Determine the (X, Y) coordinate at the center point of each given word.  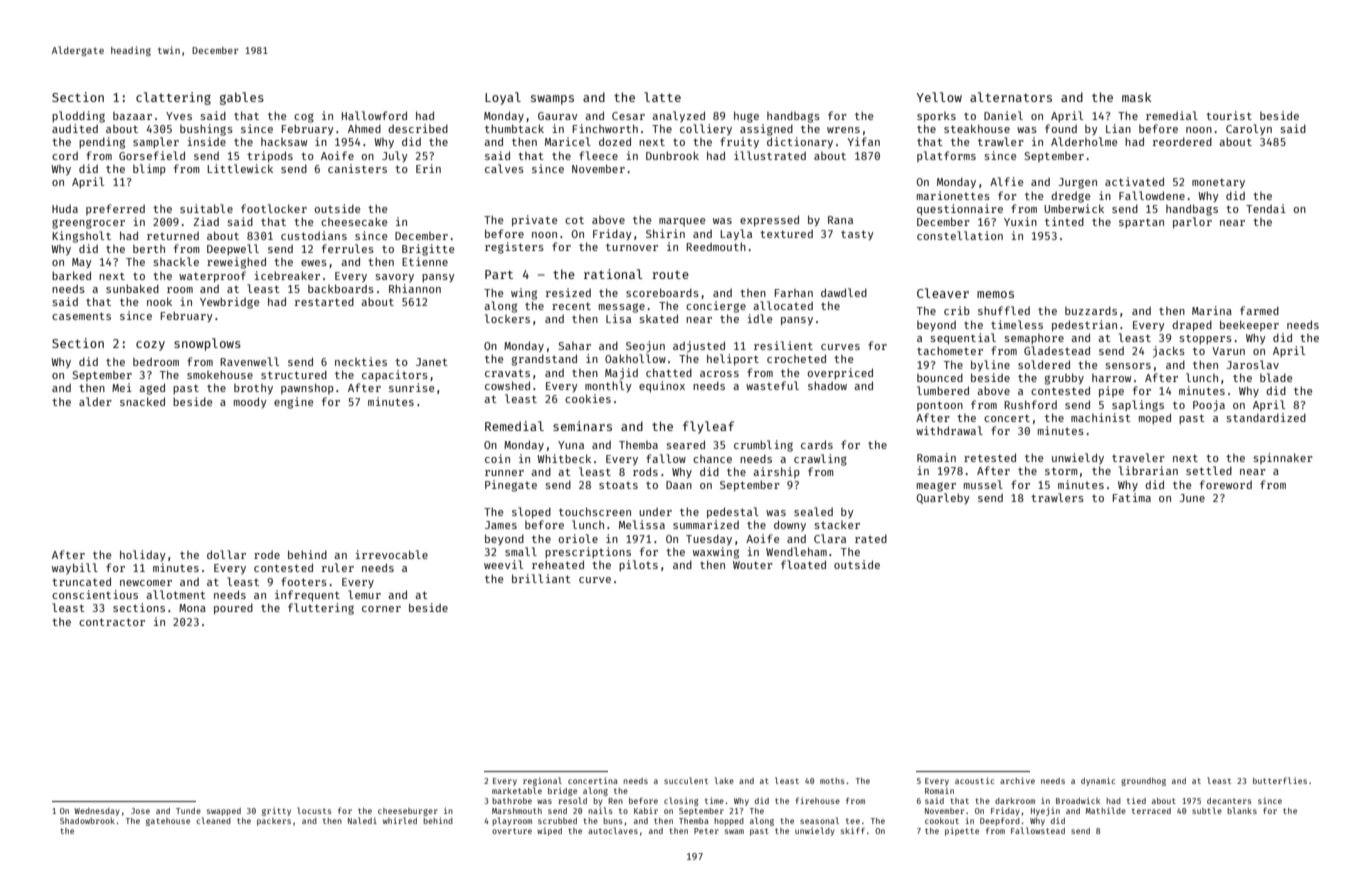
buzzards (1091, 310)
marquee (682, 222)
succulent (686, 780)
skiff (853, 830)
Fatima (1132, 497)
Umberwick (1074, 208)
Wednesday (97, 812)
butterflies (1280, 780)
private (535, 221)
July (395, 156)
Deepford (1000, 821)
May (82, 263)
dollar (226, 554)
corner (381, 609)
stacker (837, 525)
